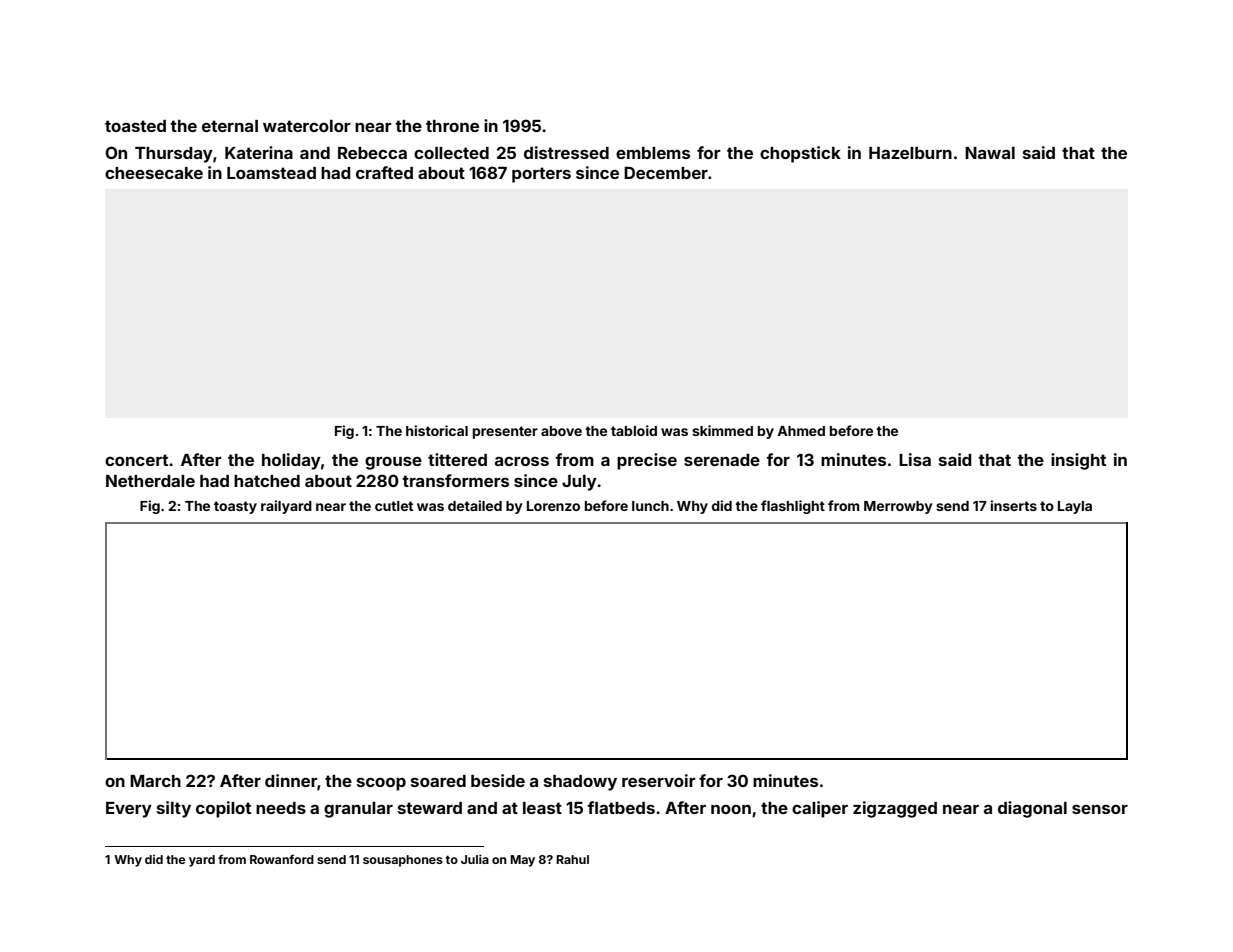 The width and height of the screenshot is (1233, 952). I want to click on Nawal, so click(990, 153).
